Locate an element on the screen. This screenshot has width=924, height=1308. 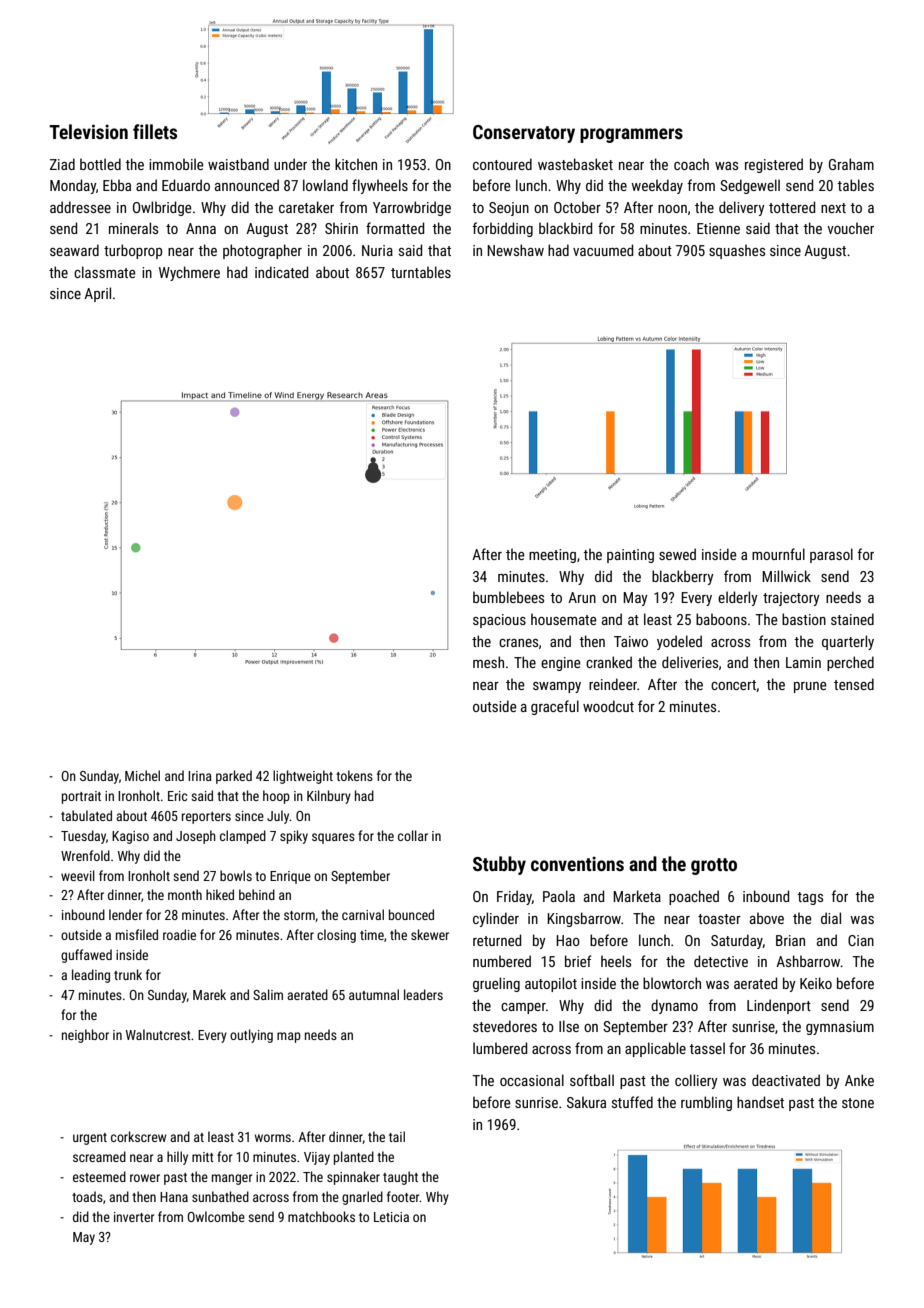
programmers is located at coordinates (631, 135).
